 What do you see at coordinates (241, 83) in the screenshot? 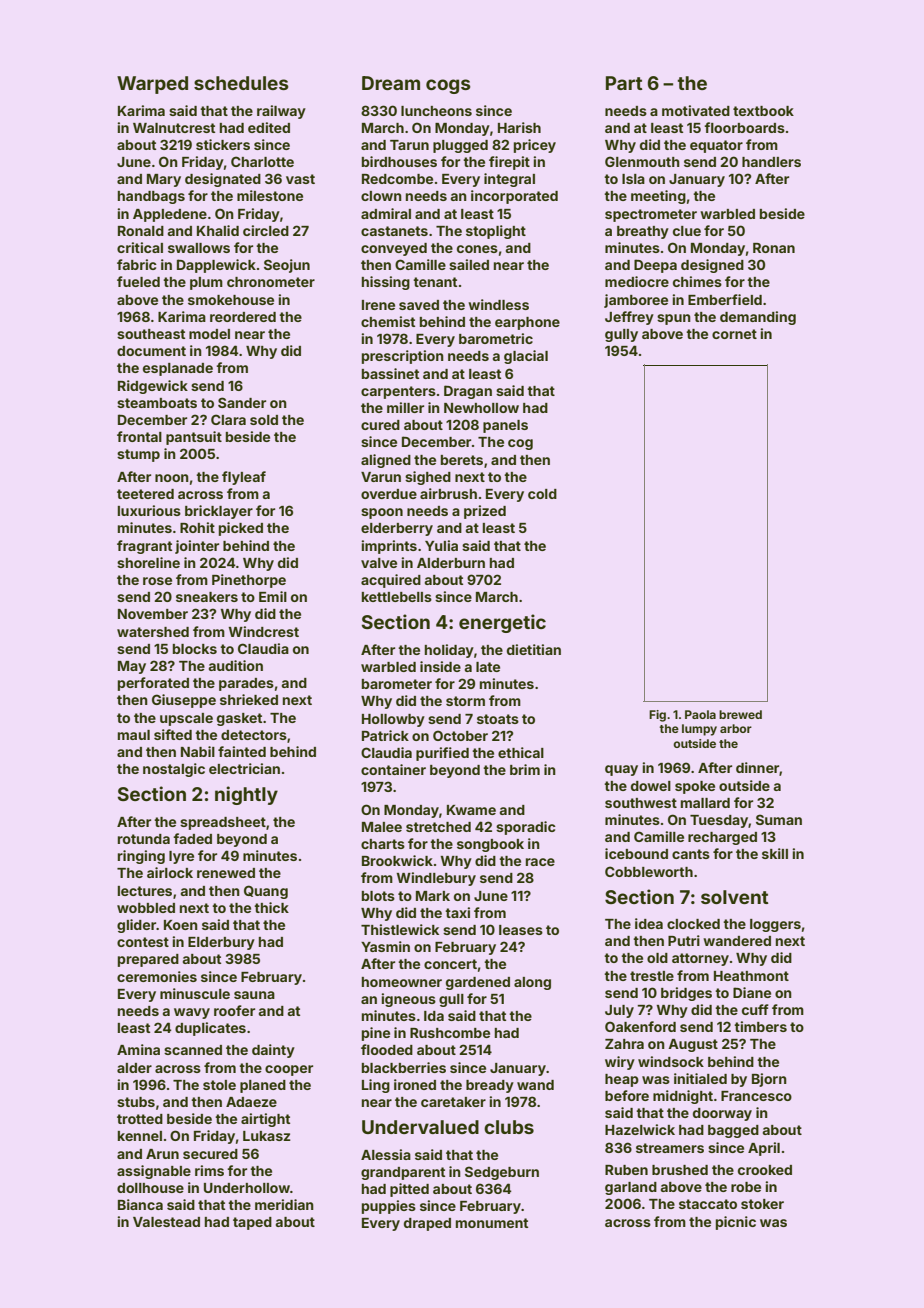
I see `schedules` at bounding box center [241, 83].
